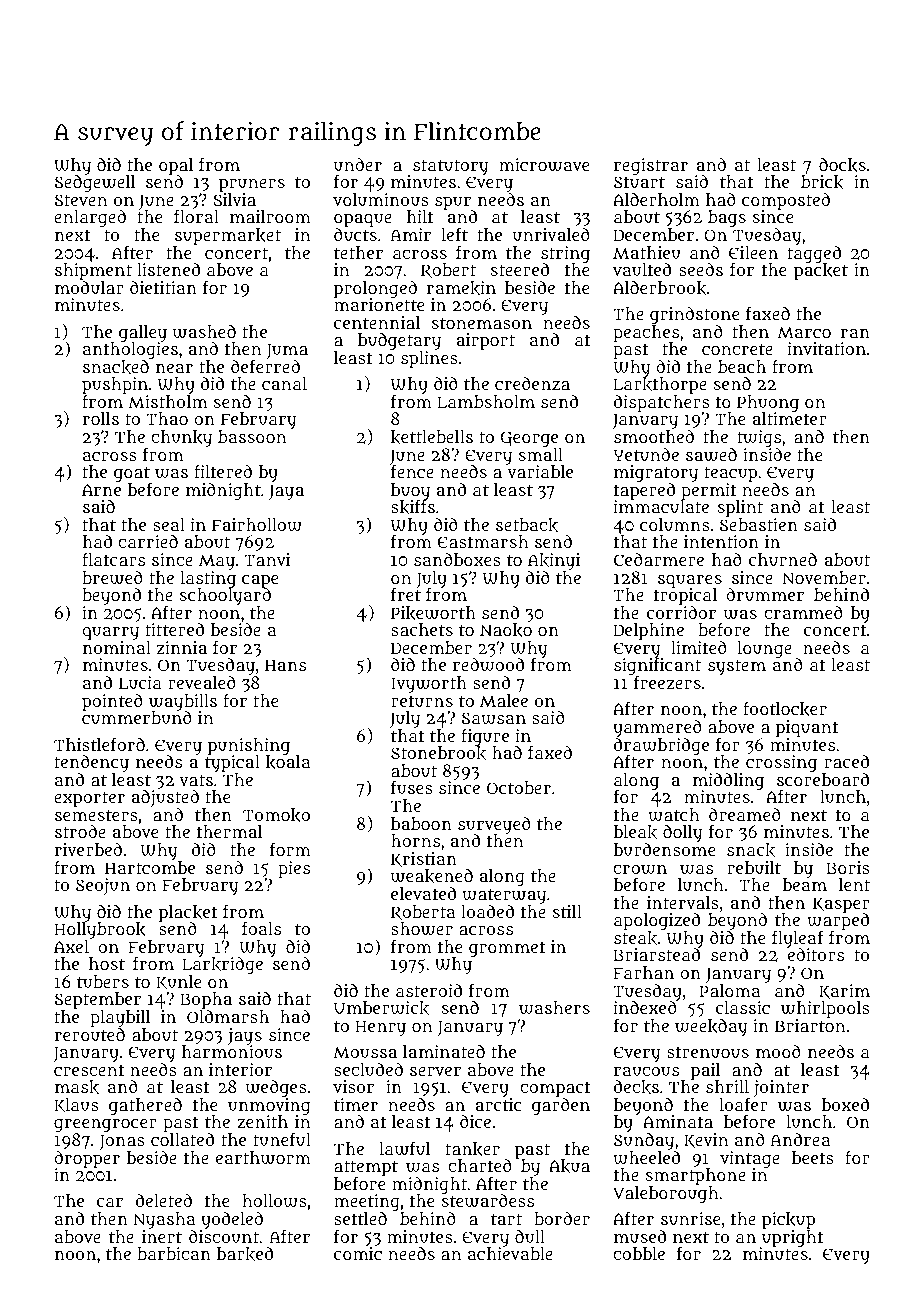 Image resolution: width=924 pixels, height=1308 pixels. I want to click on October, so click(519, 787).
